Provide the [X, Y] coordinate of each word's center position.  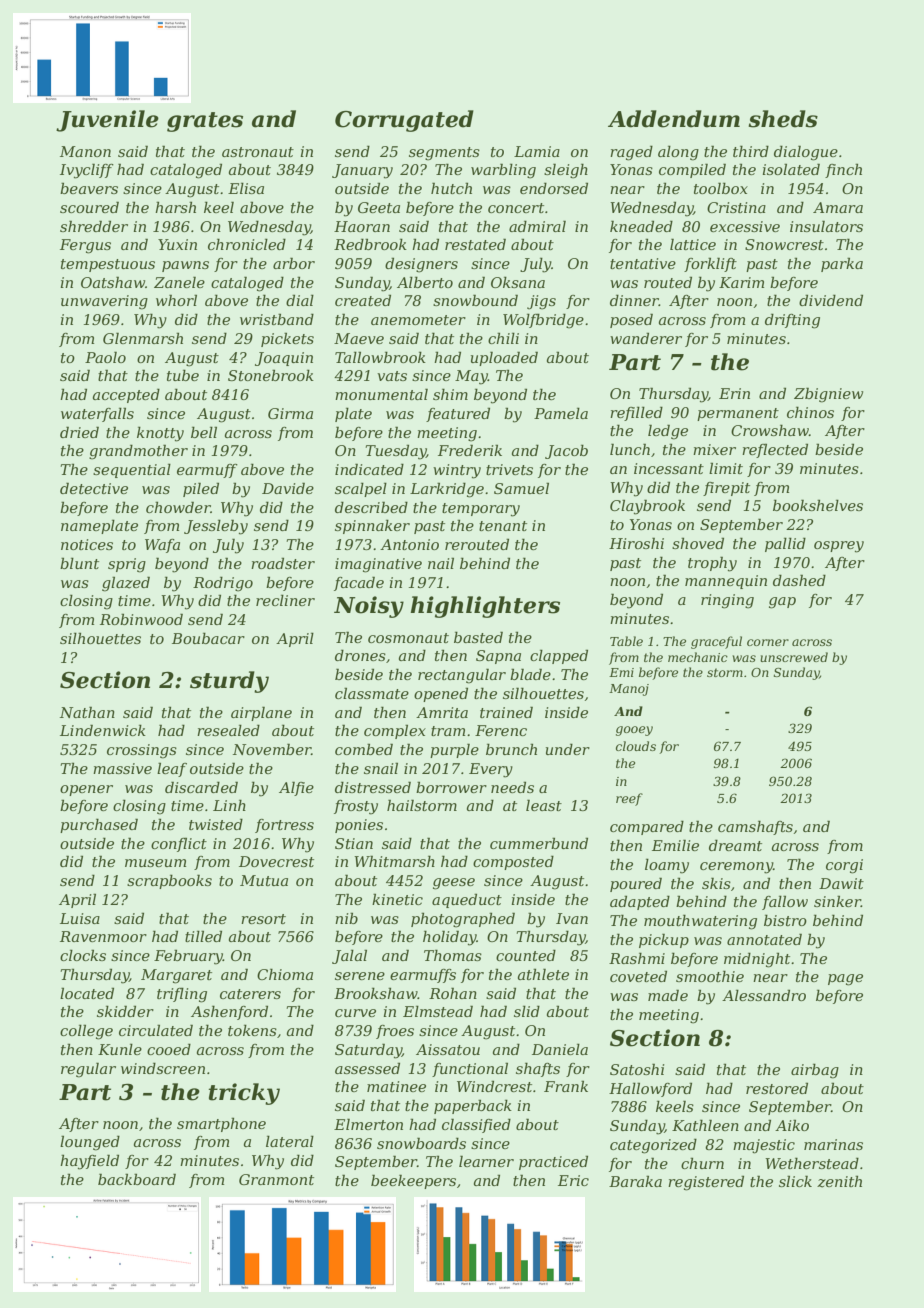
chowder [178, 507]
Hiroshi [636, 543]
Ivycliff [87, 171]
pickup [664, 940]
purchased [99, 825]
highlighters [485, 607]
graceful [716, 642]
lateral [290, 1141]
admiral [537, 226]
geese [454, 884]
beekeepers [413, 1181]
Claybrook [647, 507]
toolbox [721, 188]
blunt [79, 563]
